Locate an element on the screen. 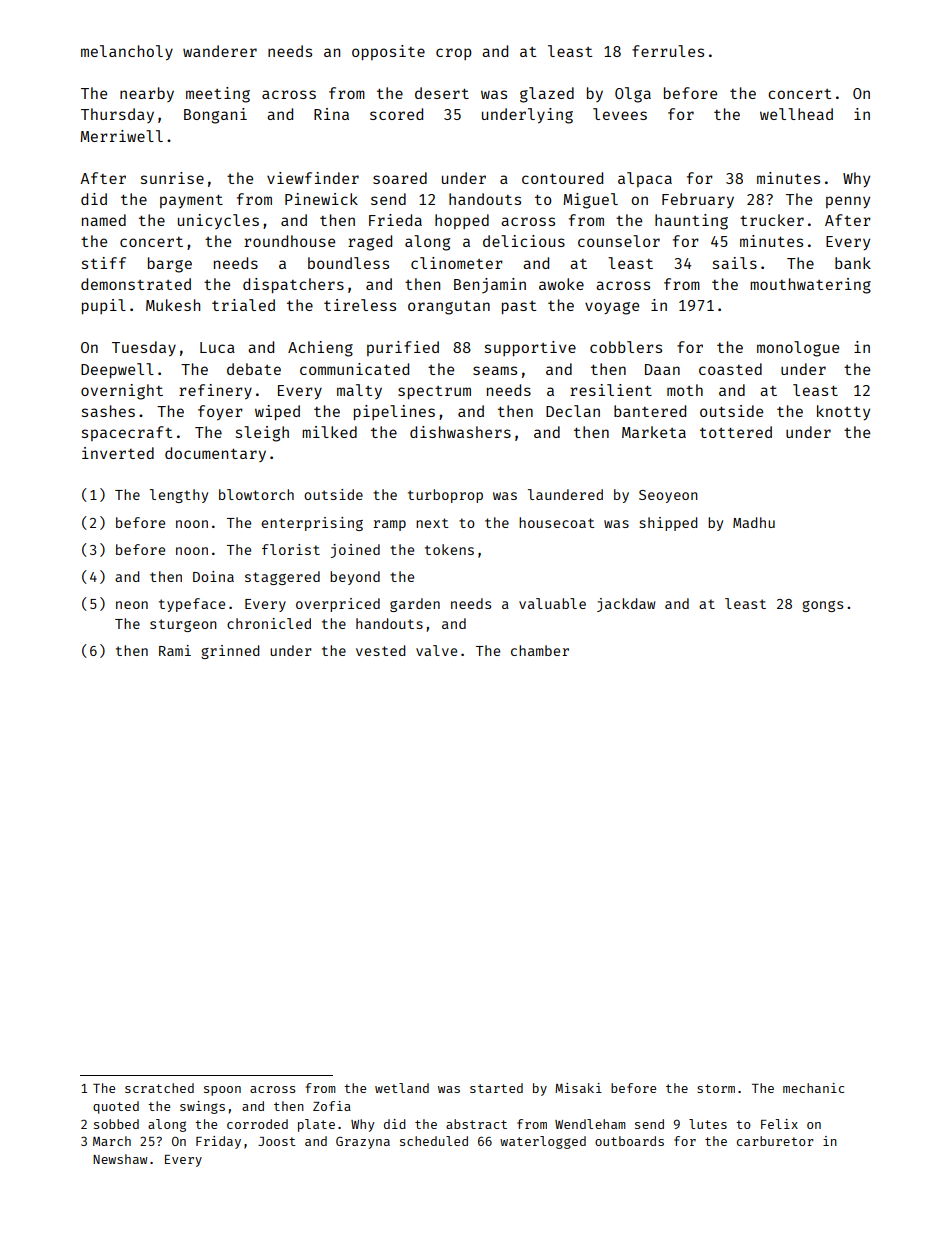 The height and width of the screenshot is (1233, 952). Luca is located at coordinates (217, 347).
